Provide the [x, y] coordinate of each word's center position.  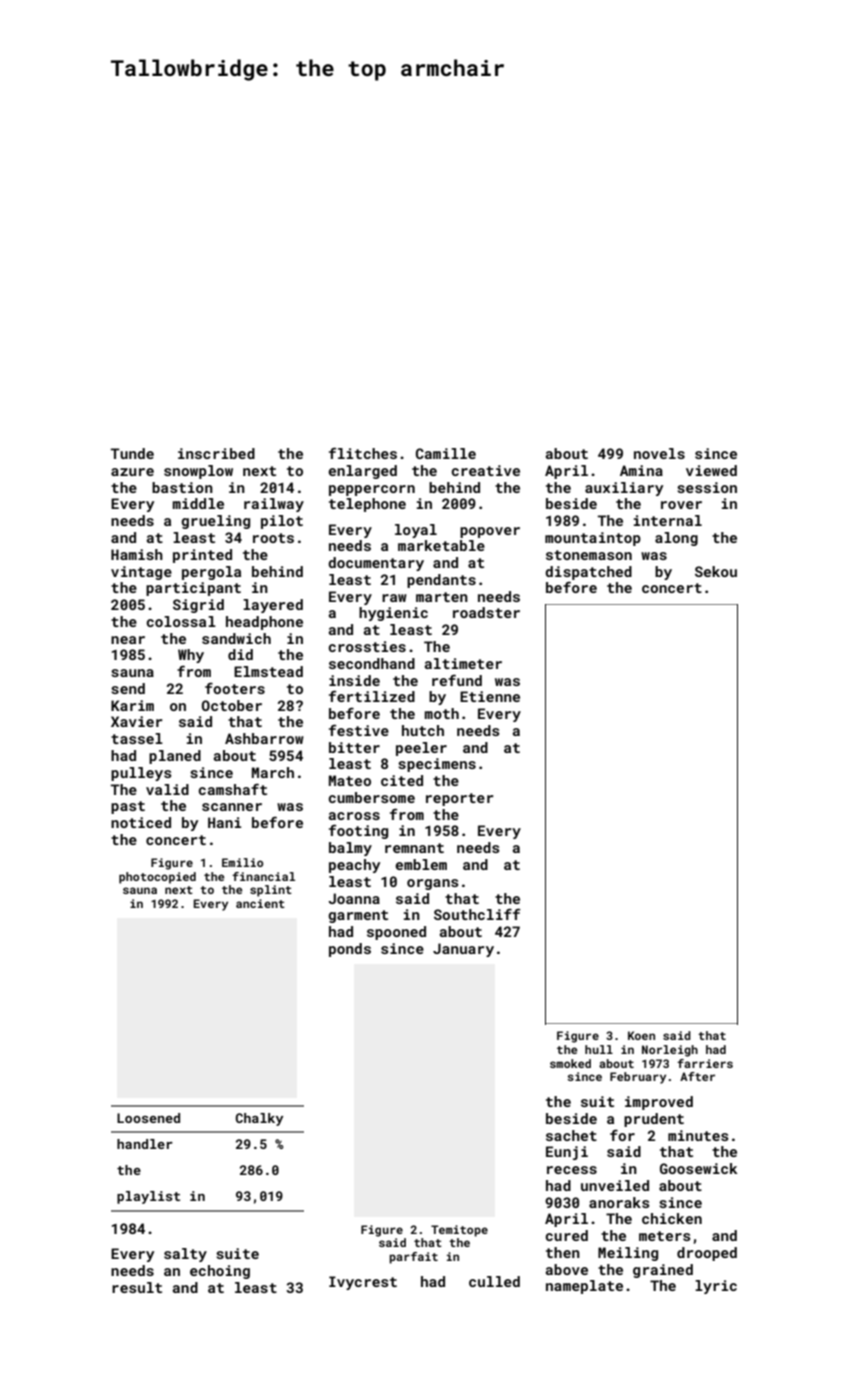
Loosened [148, 1118]
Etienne [490, 696]
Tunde [132, 453]
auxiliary [624, 489]
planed [175, 757]
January [463, 950]
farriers [705, 1063]
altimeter [463, 663]
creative [485, 470]
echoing [220, 1272]
